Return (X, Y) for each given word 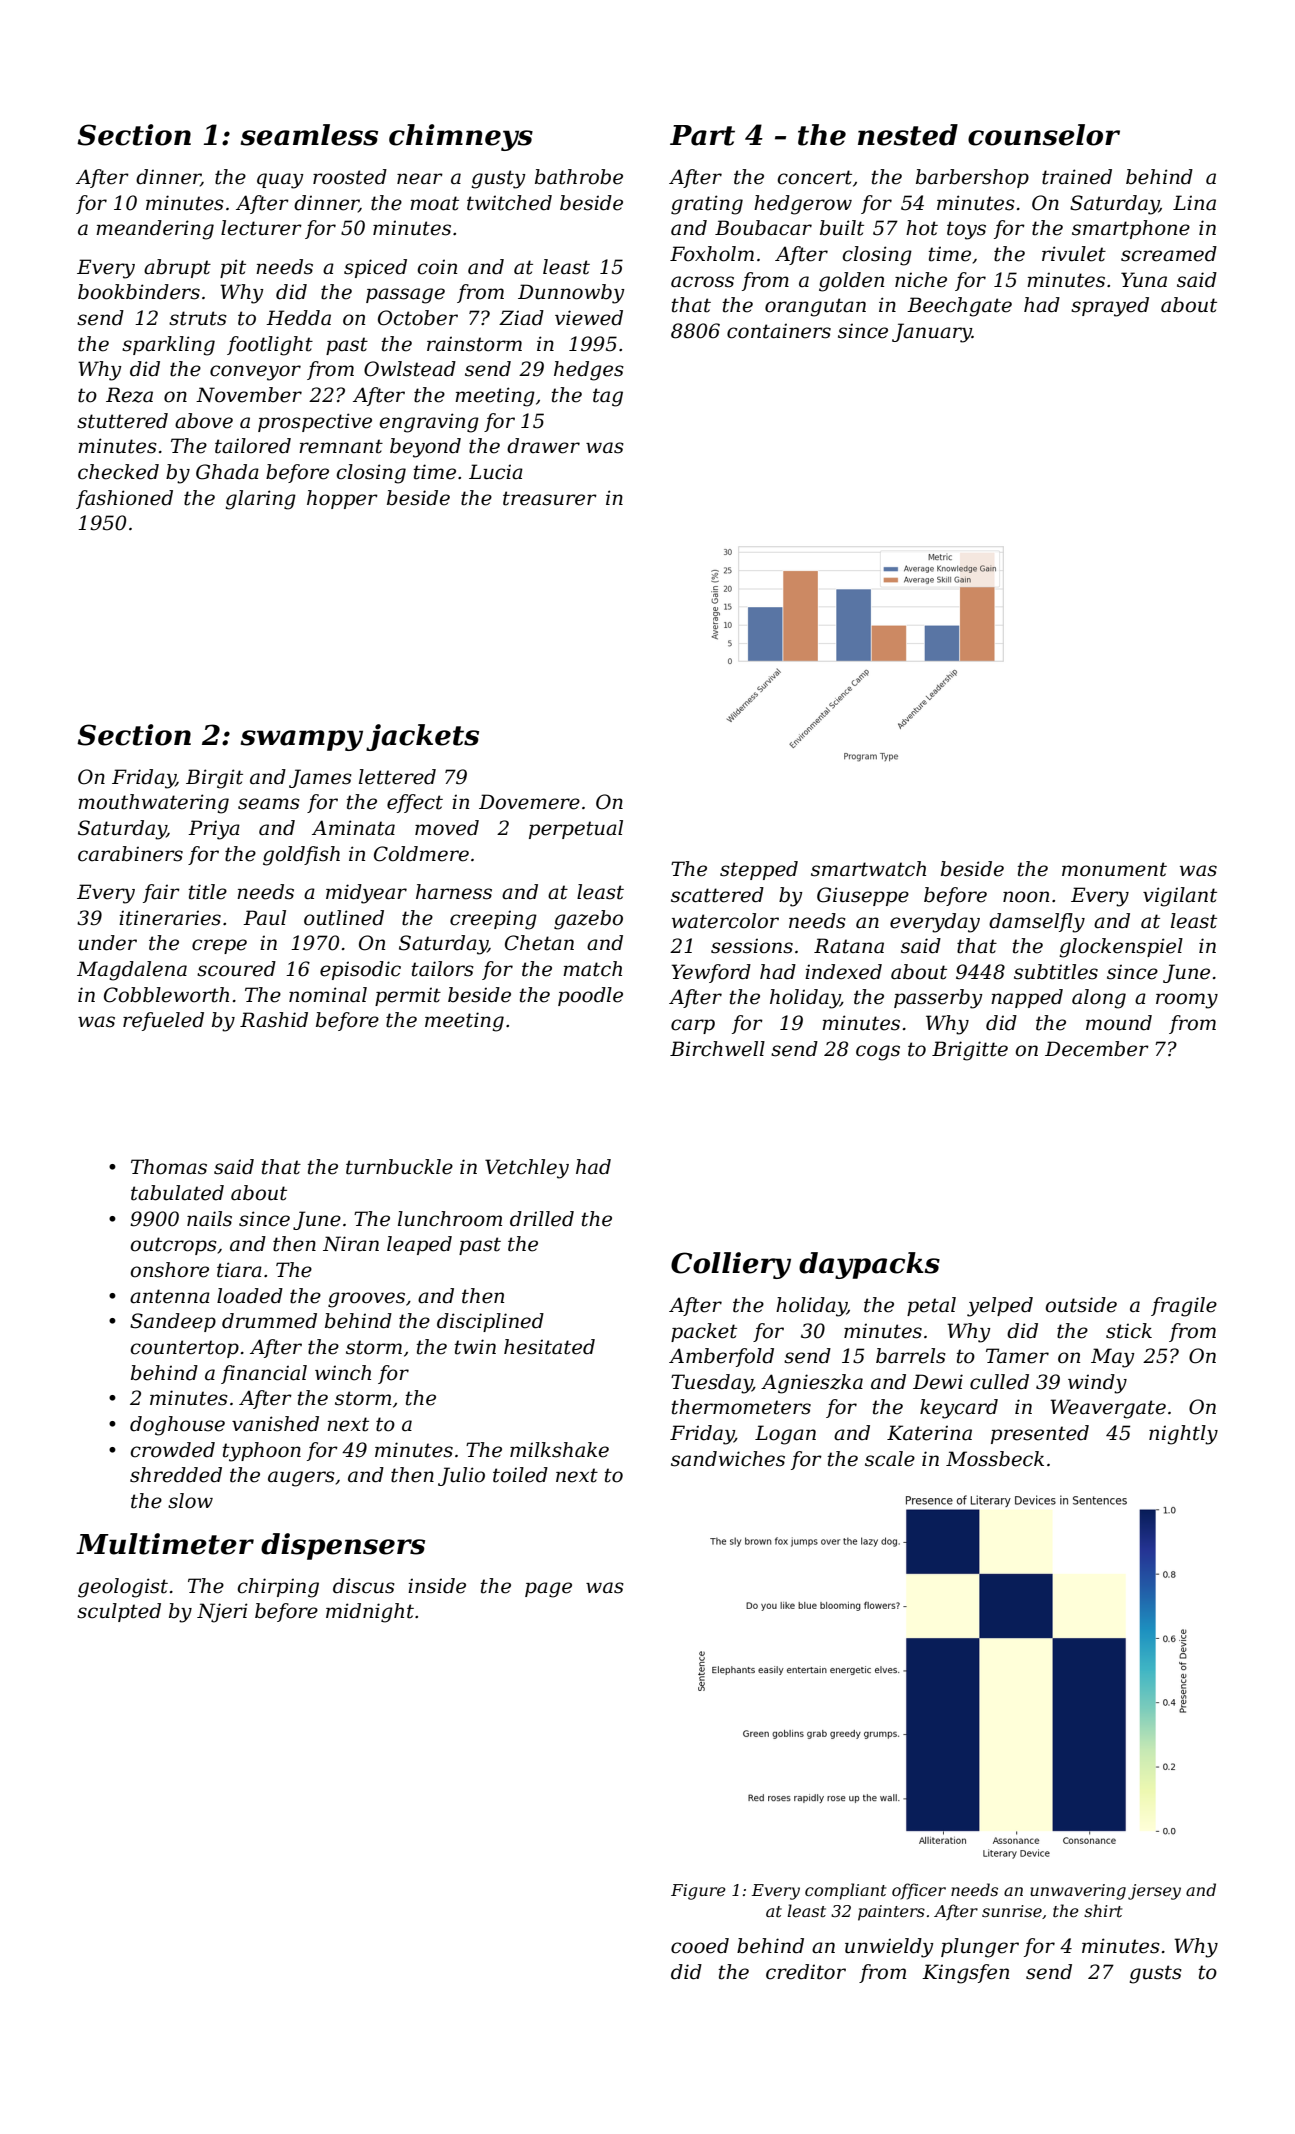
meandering (155, 230)
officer (919, 1891)
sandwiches (728, 1459)
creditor (806, 1972)
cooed (700, 1946)
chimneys (461, 137)
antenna (170, 1296)
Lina (1194, 203)
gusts (1156, 1974)
